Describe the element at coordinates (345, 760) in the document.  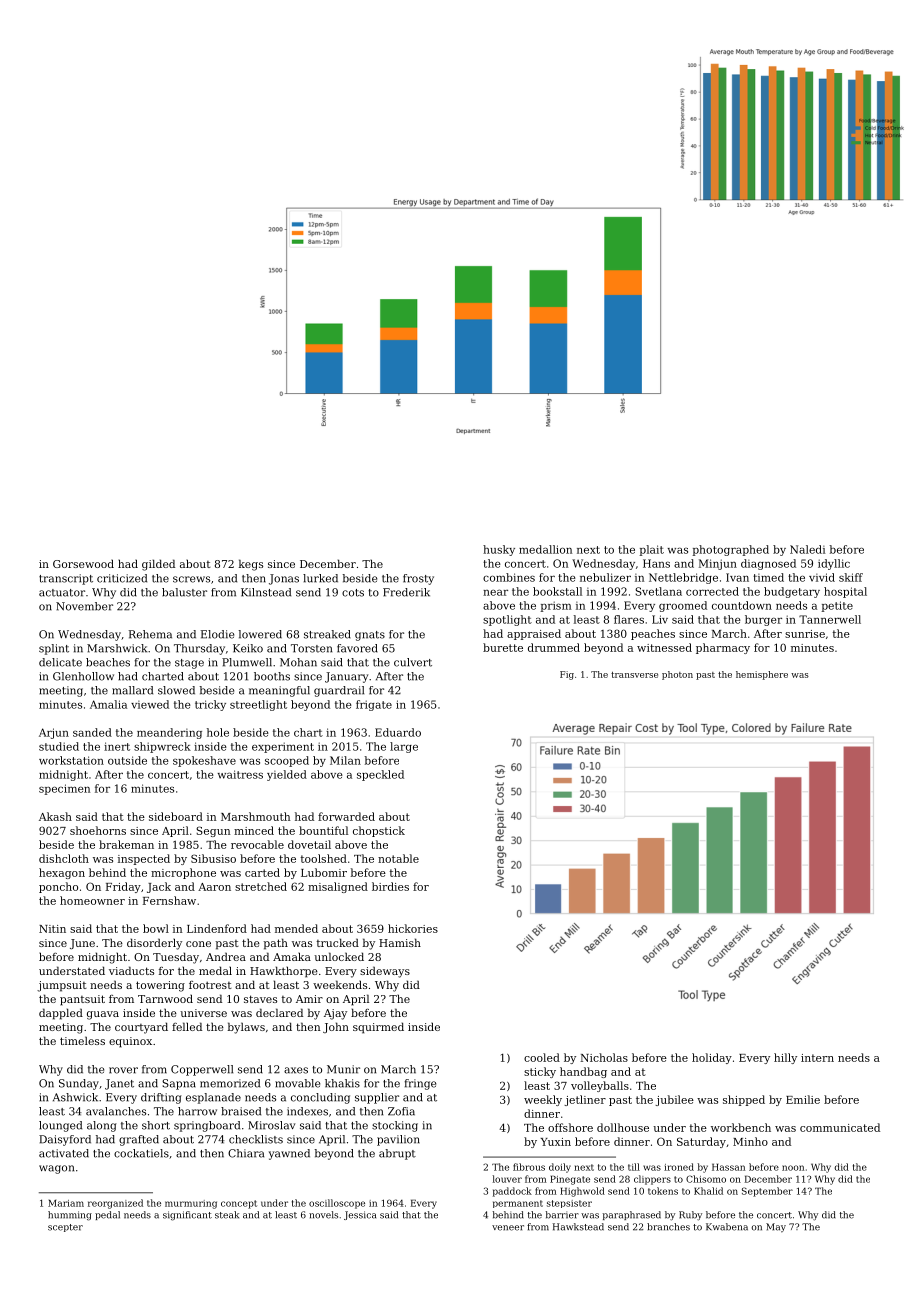
I see `Milan` at that location.
